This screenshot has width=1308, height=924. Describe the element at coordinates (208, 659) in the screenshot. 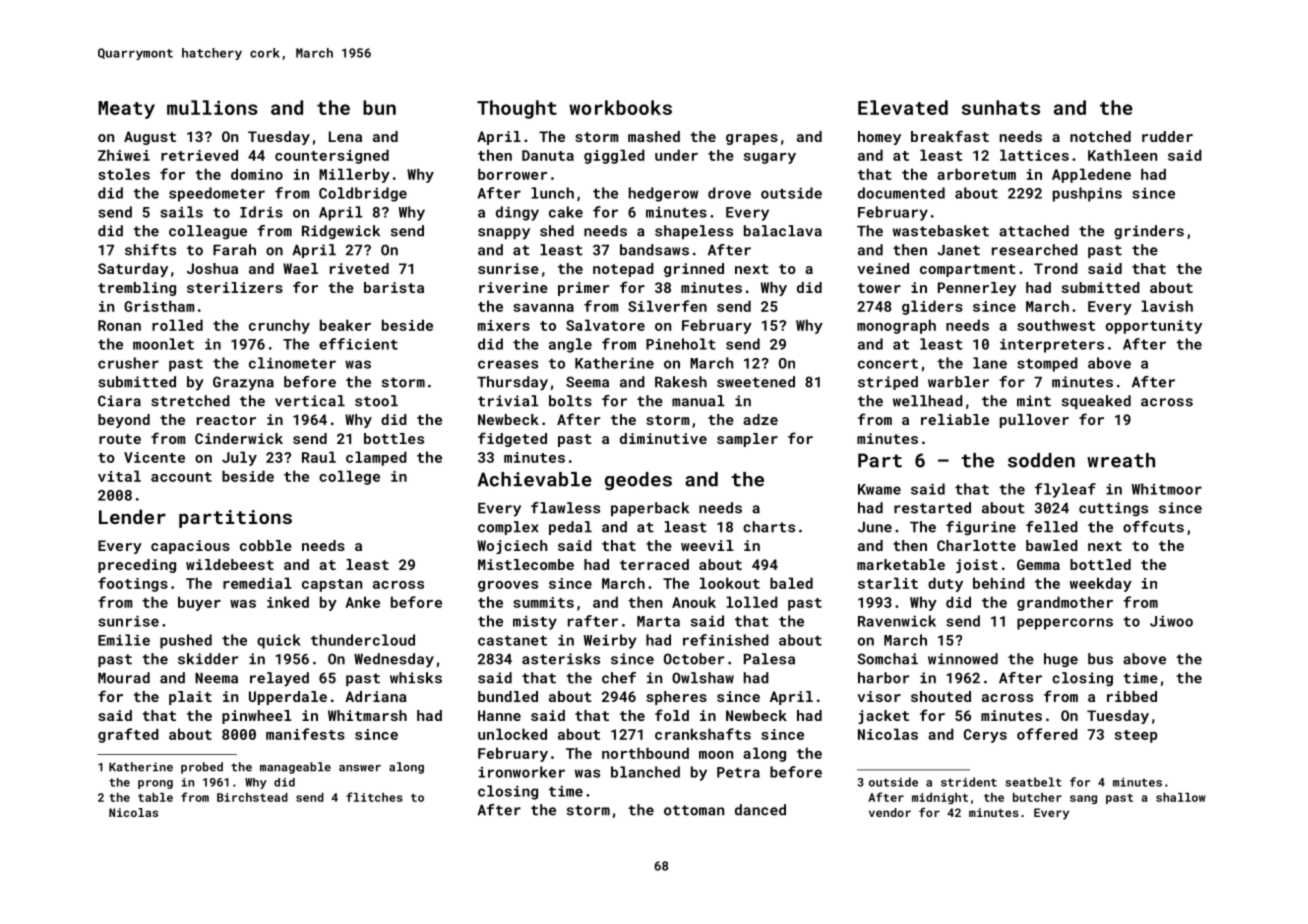

I see `skidder` at that location.
